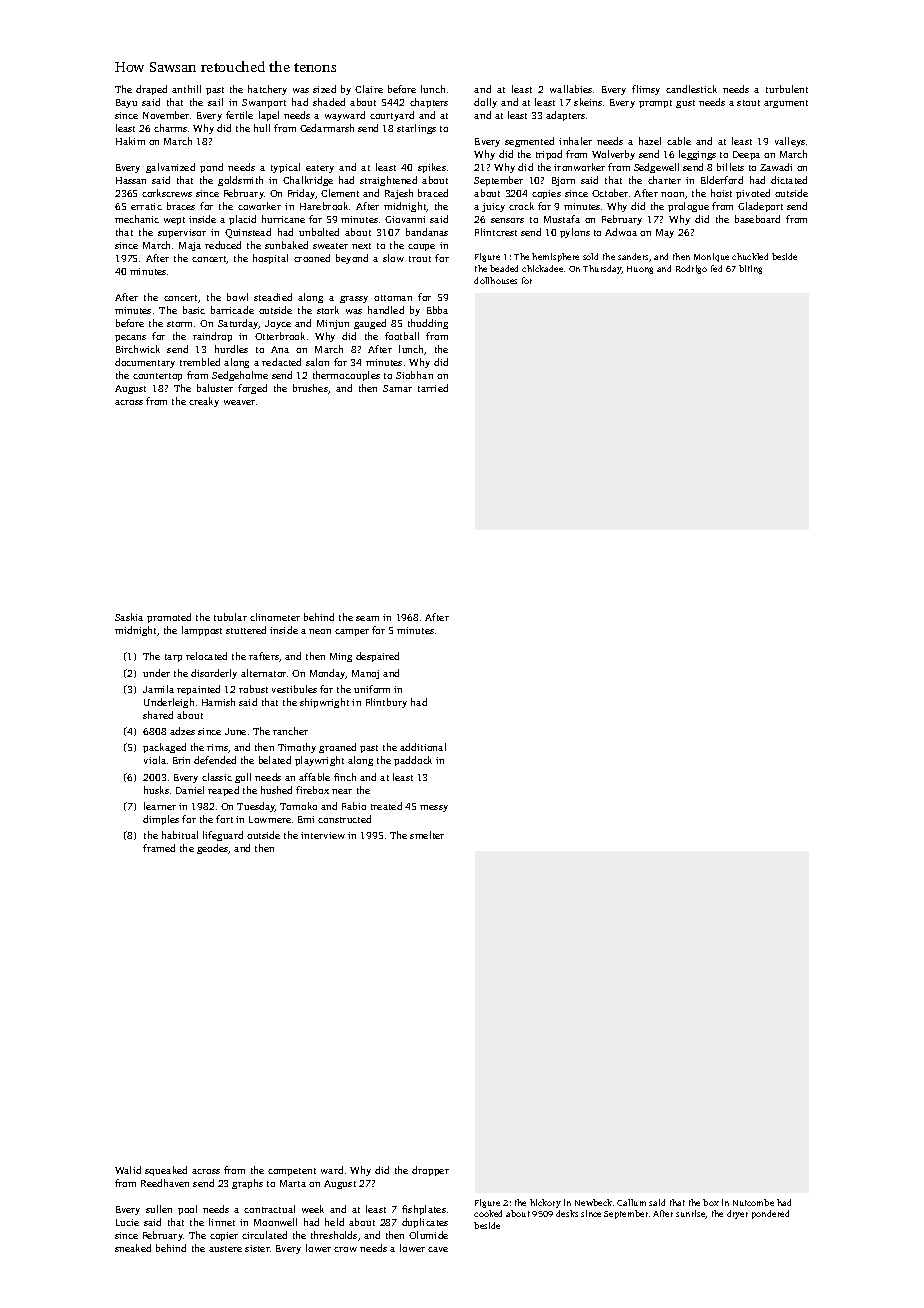 This screenshot has height=1308, width=924. What do you see at coordinates (293, 1183) in the screenshot?
I see `Marta` at bounding box center [293, 1183].
